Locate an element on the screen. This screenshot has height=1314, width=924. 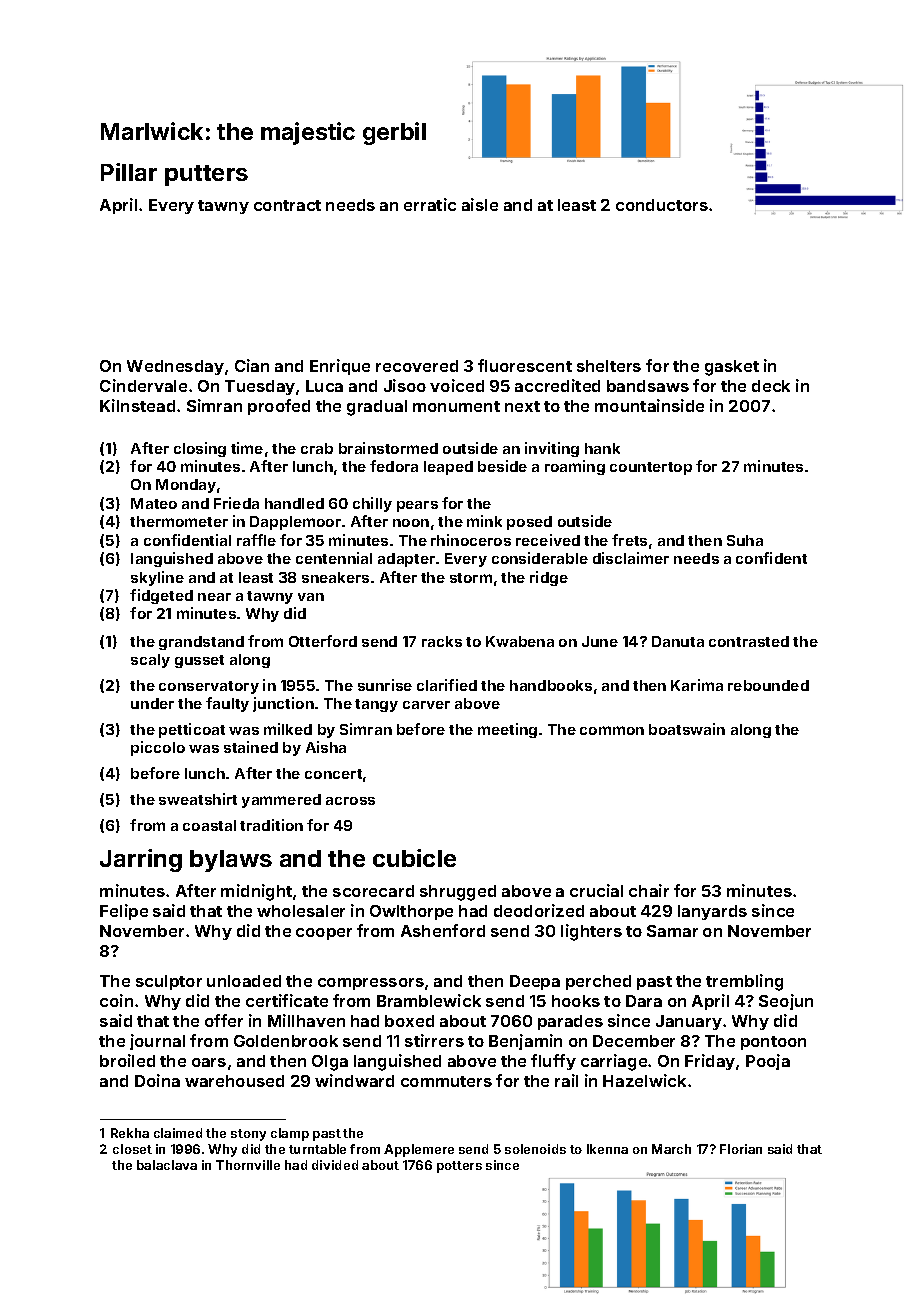
time is located at coordinates (247, 448).
